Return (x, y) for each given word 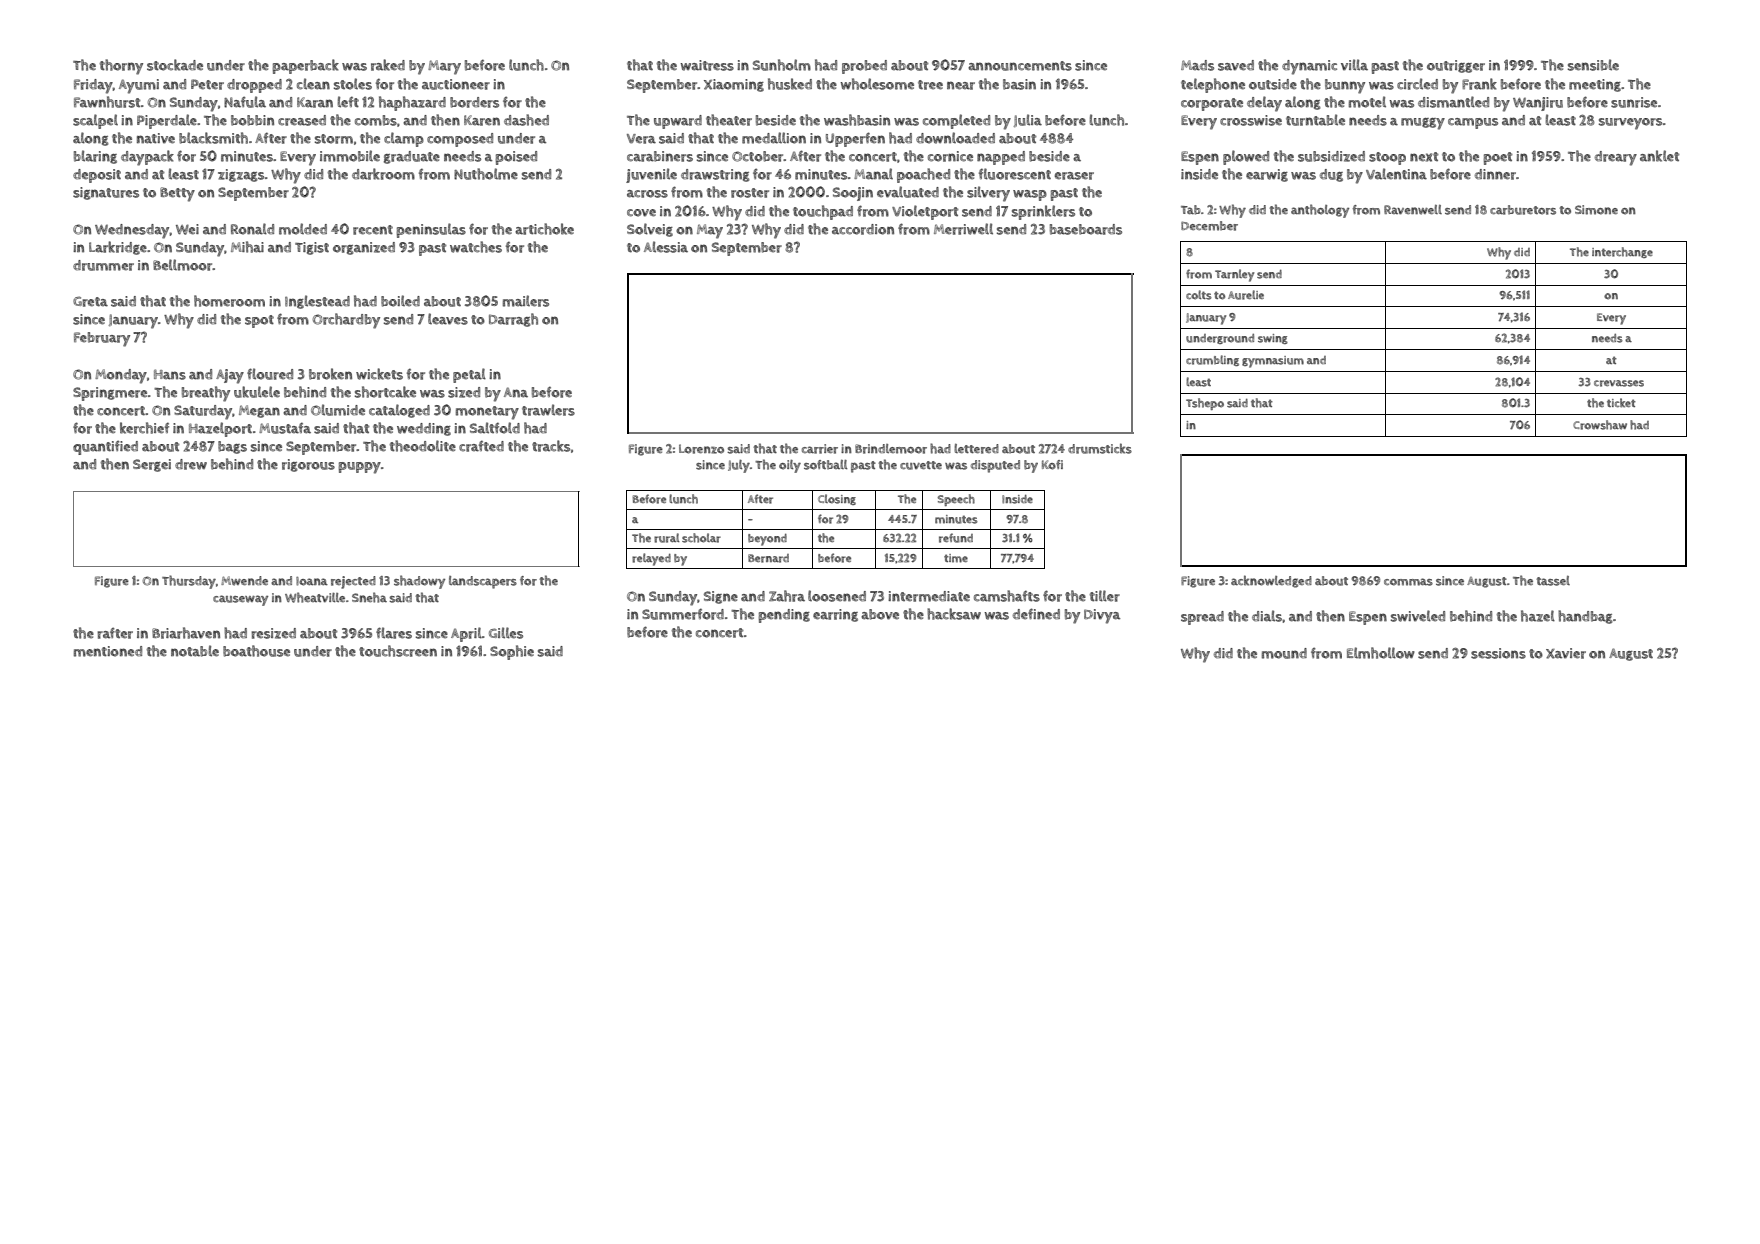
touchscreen (398, 651)
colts (1199, 295)
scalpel (95, 121)
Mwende (244, 581)
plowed (1246, 157)
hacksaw (954, 614)
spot (259, 321)
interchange (1622, 252)
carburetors (1523, 210)
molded (303, 229)
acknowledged (1271, 581)
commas (1408, 582)
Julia (1028, 120)
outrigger (1456, 66)
